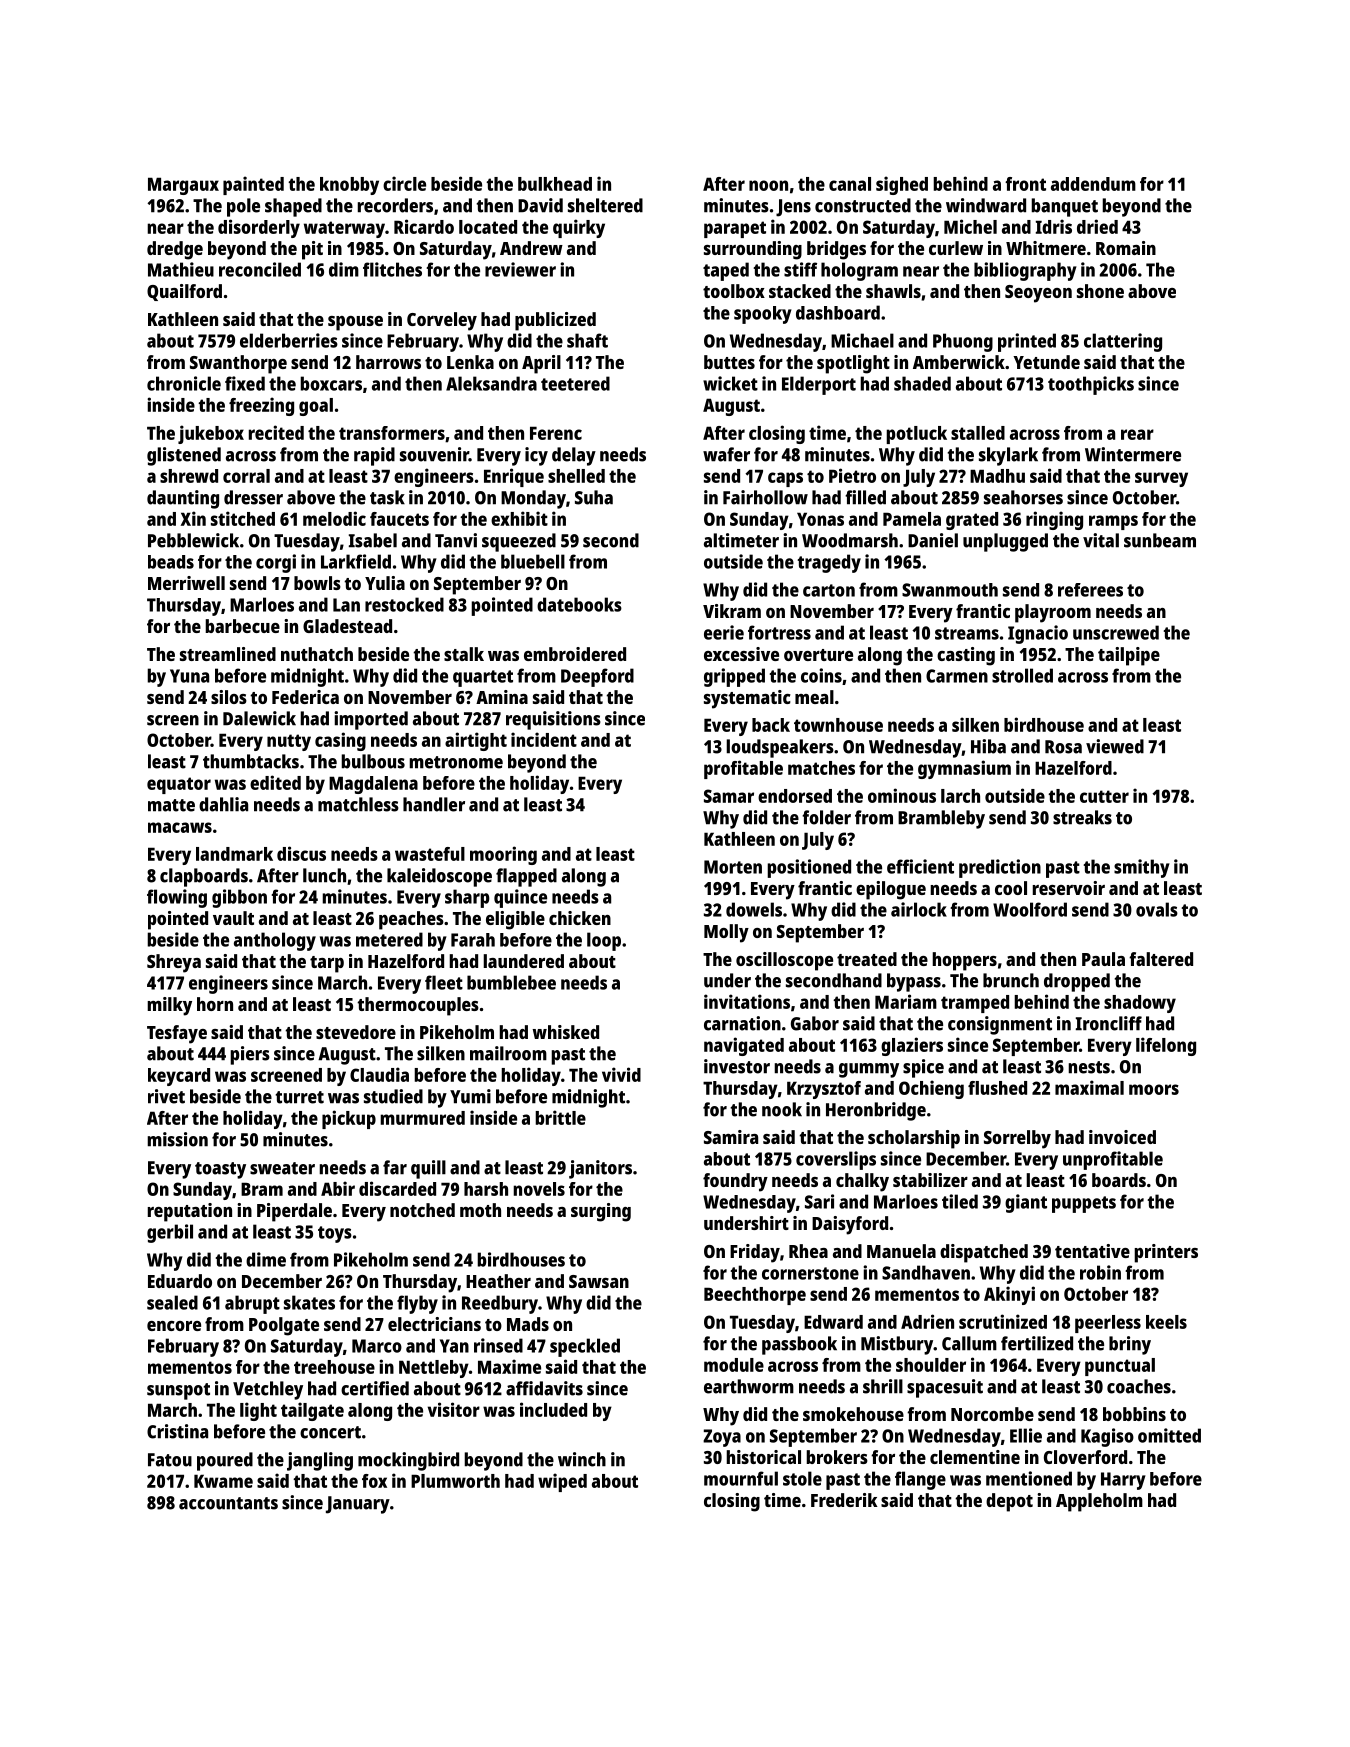 The image size is (1350, 1747). What do you see at coordinates (335, 1234) in the page?
I see `toys` at bounding box center [335, 1234].
